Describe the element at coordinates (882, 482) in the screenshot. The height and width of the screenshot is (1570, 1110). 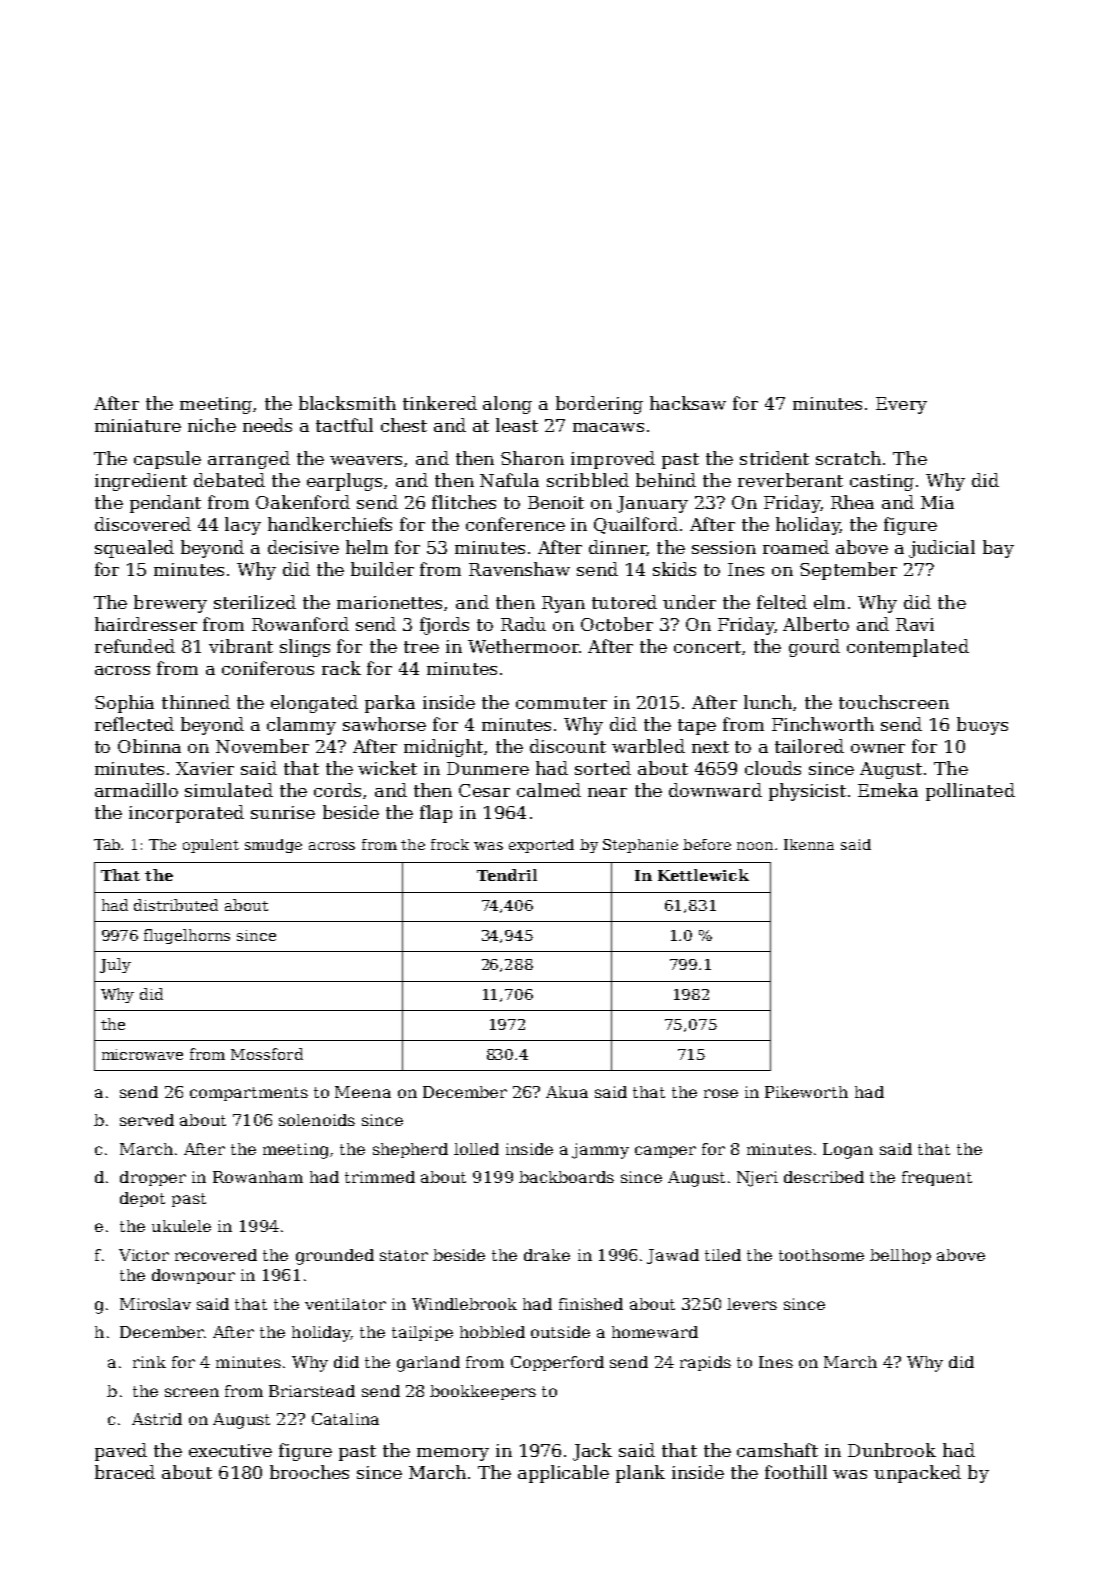
I see `casting` at that location.
